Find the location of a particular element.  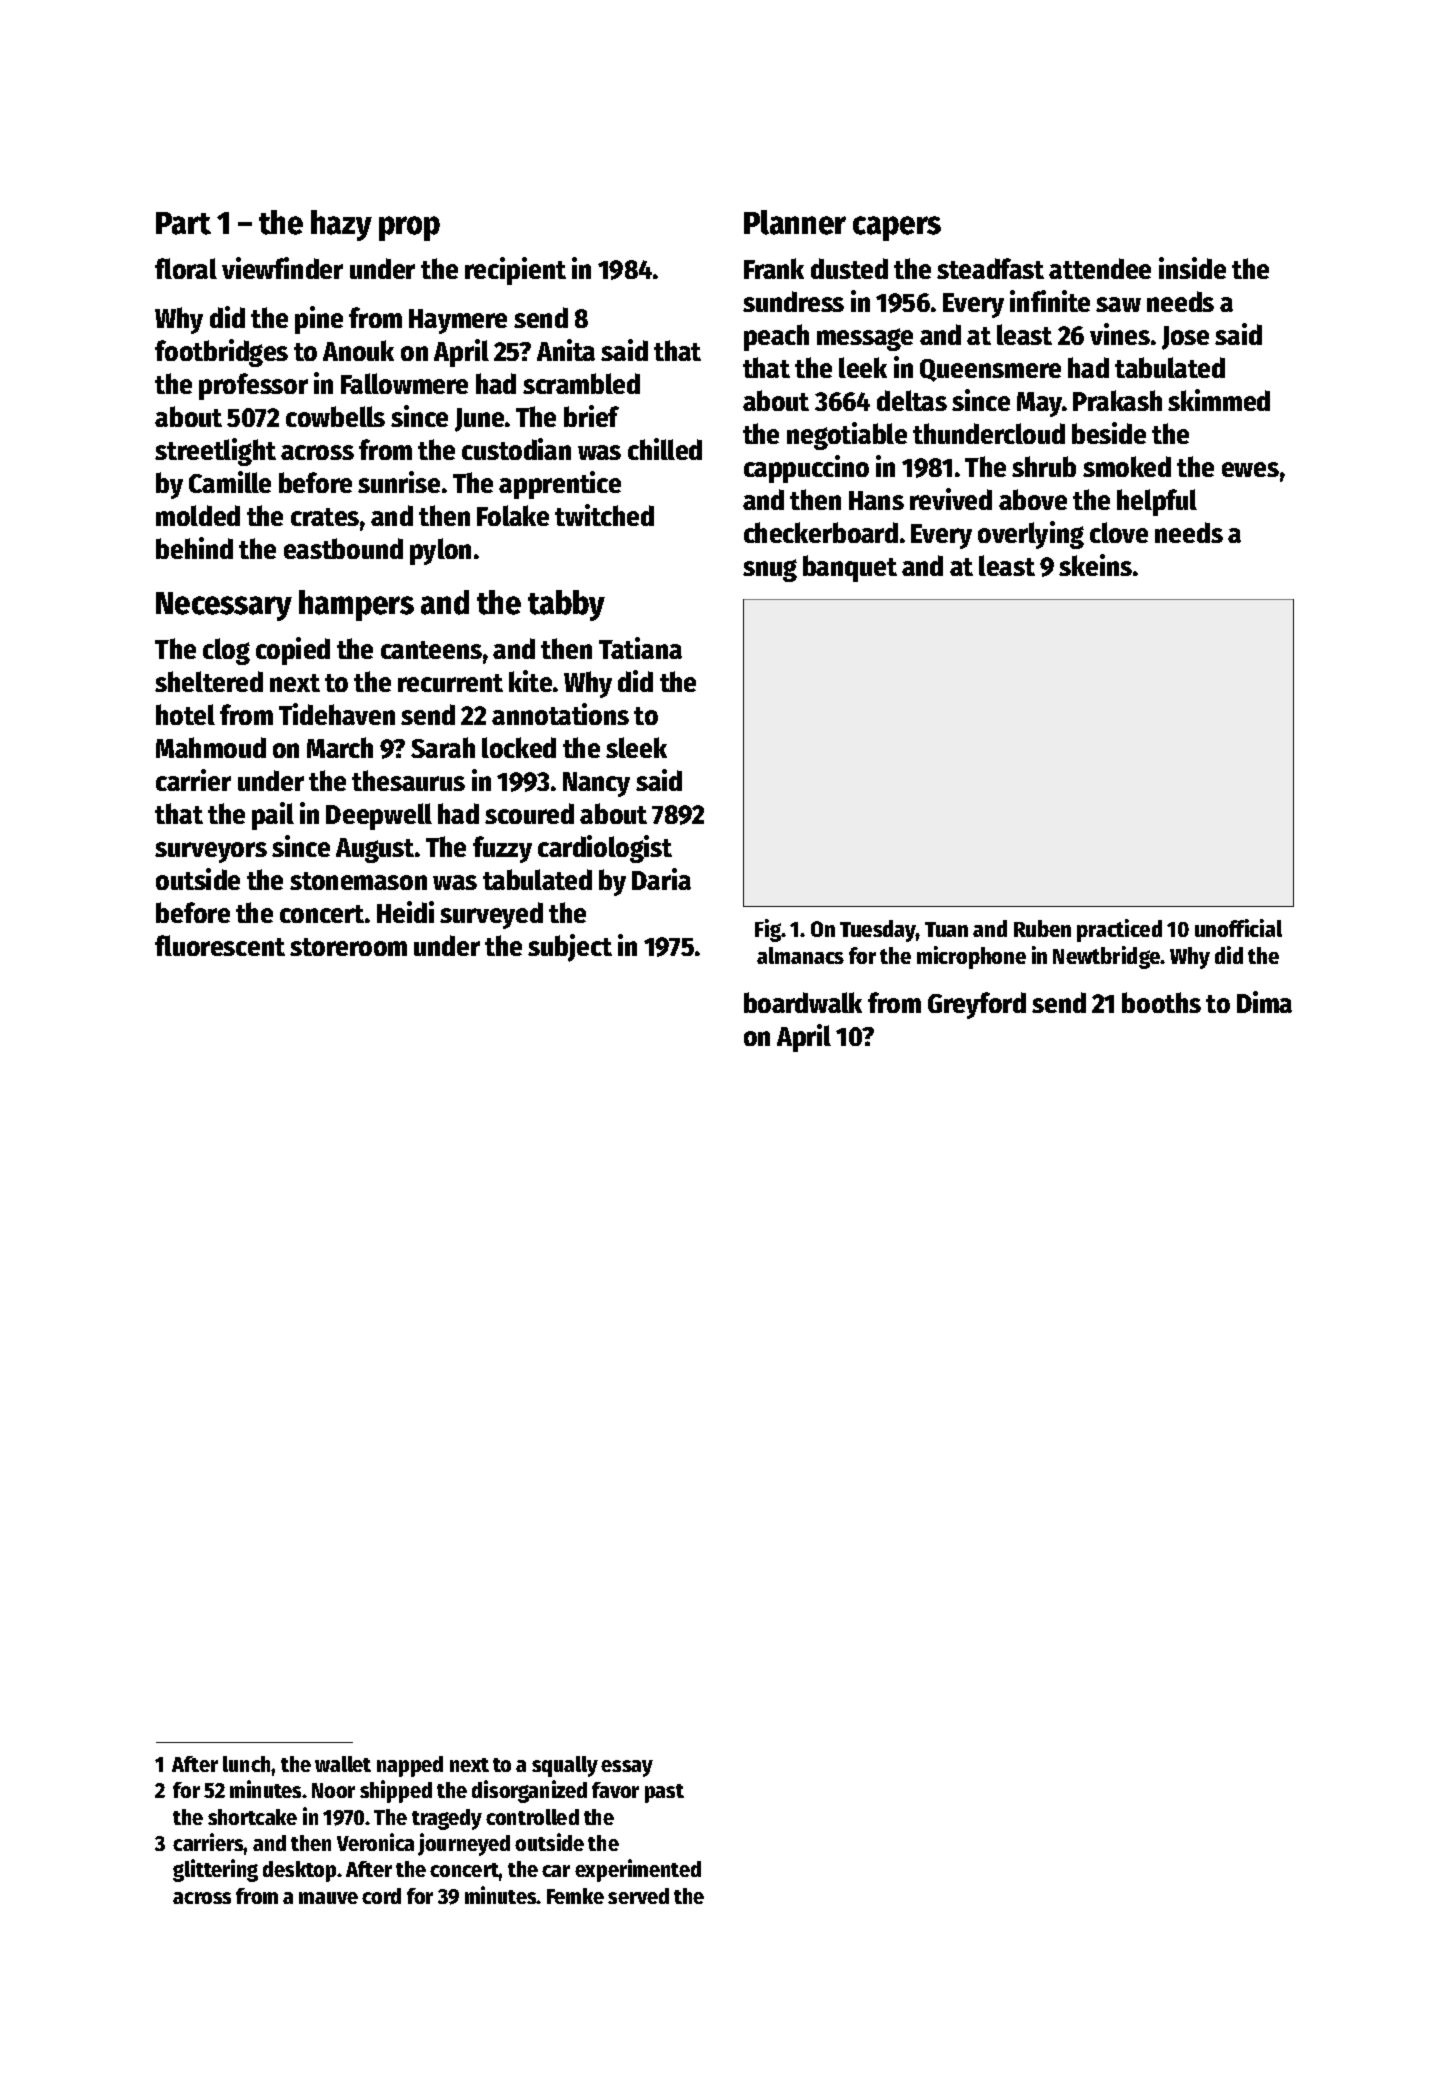

surveyors is located at coordinates (211, 852).
